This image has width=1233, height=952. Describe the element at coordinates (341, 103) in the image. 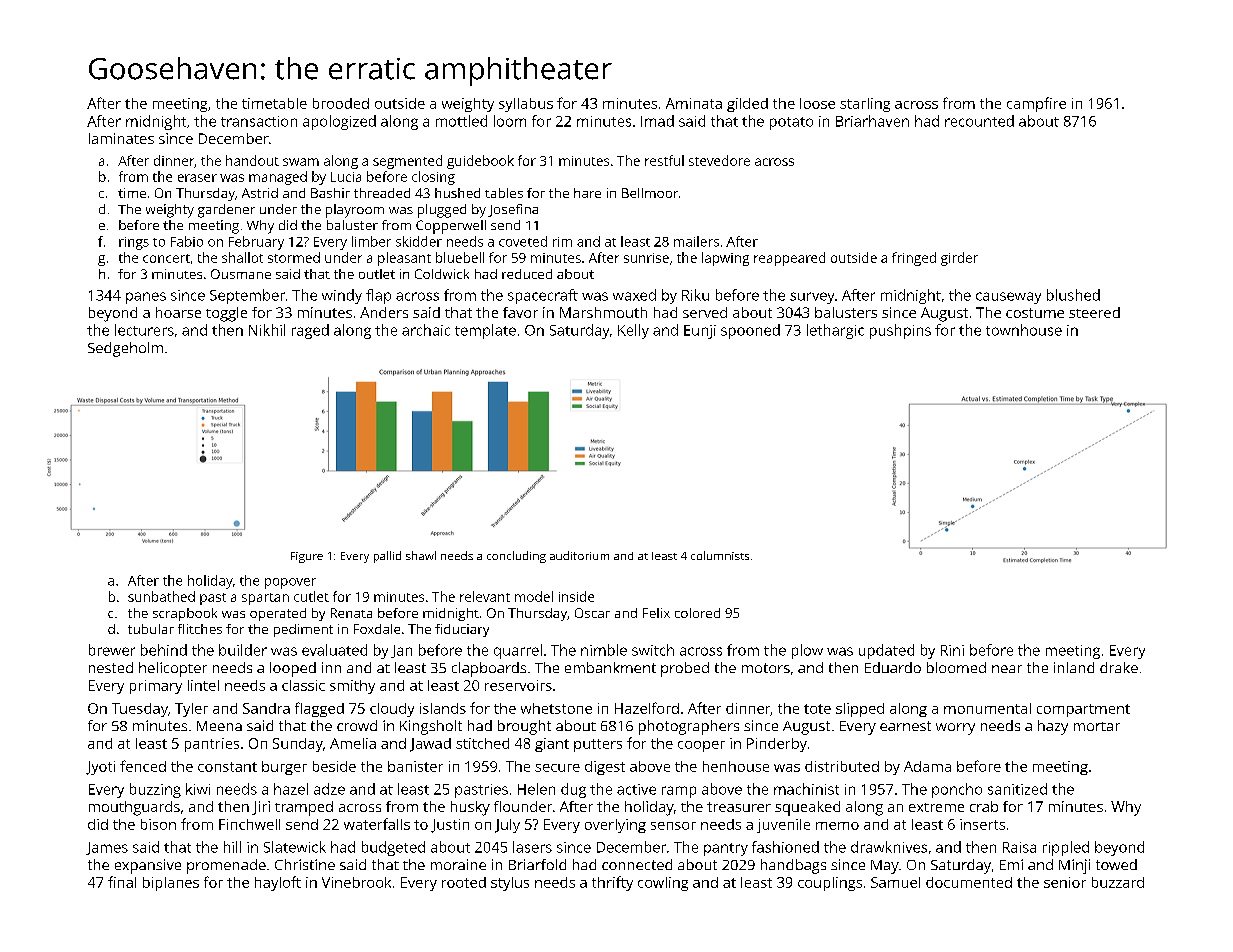

I see `brooded` at that location.
